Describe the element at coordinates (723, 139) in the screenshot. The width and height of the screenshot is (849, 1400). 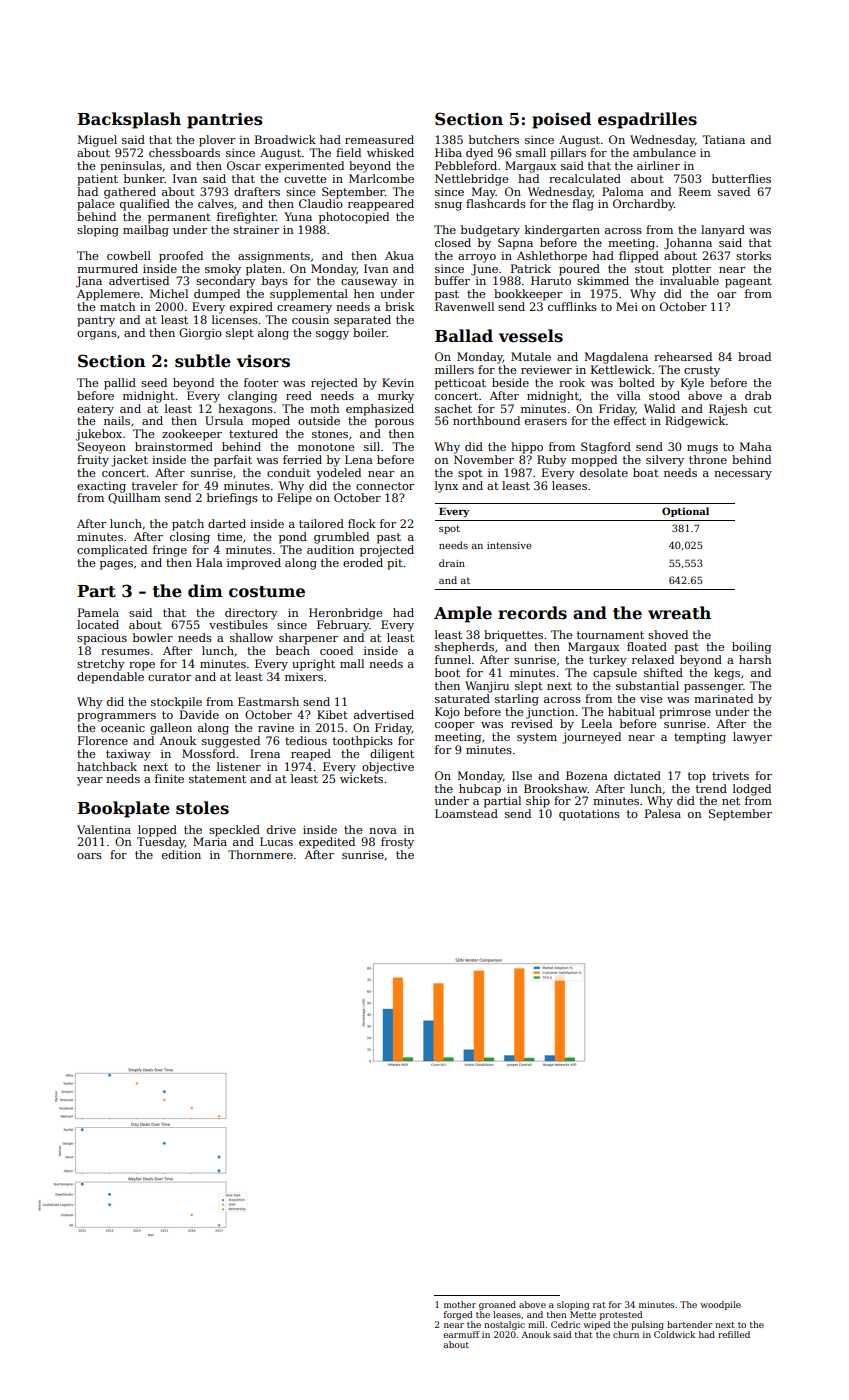
I see `Tatiana` at that location.
